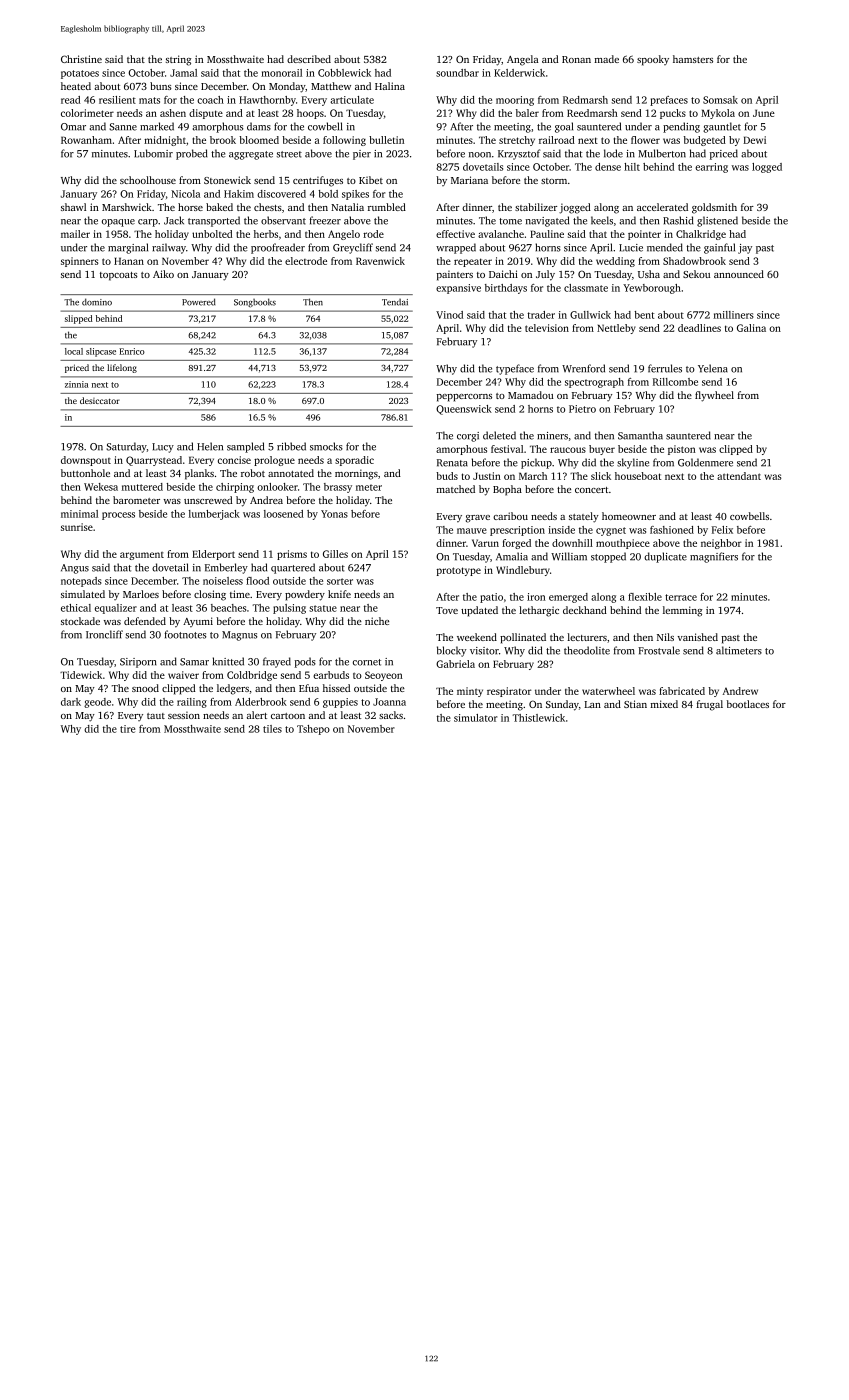 This document has width=849, height=1400. I want to click on fashioned, so click(672, 530).
